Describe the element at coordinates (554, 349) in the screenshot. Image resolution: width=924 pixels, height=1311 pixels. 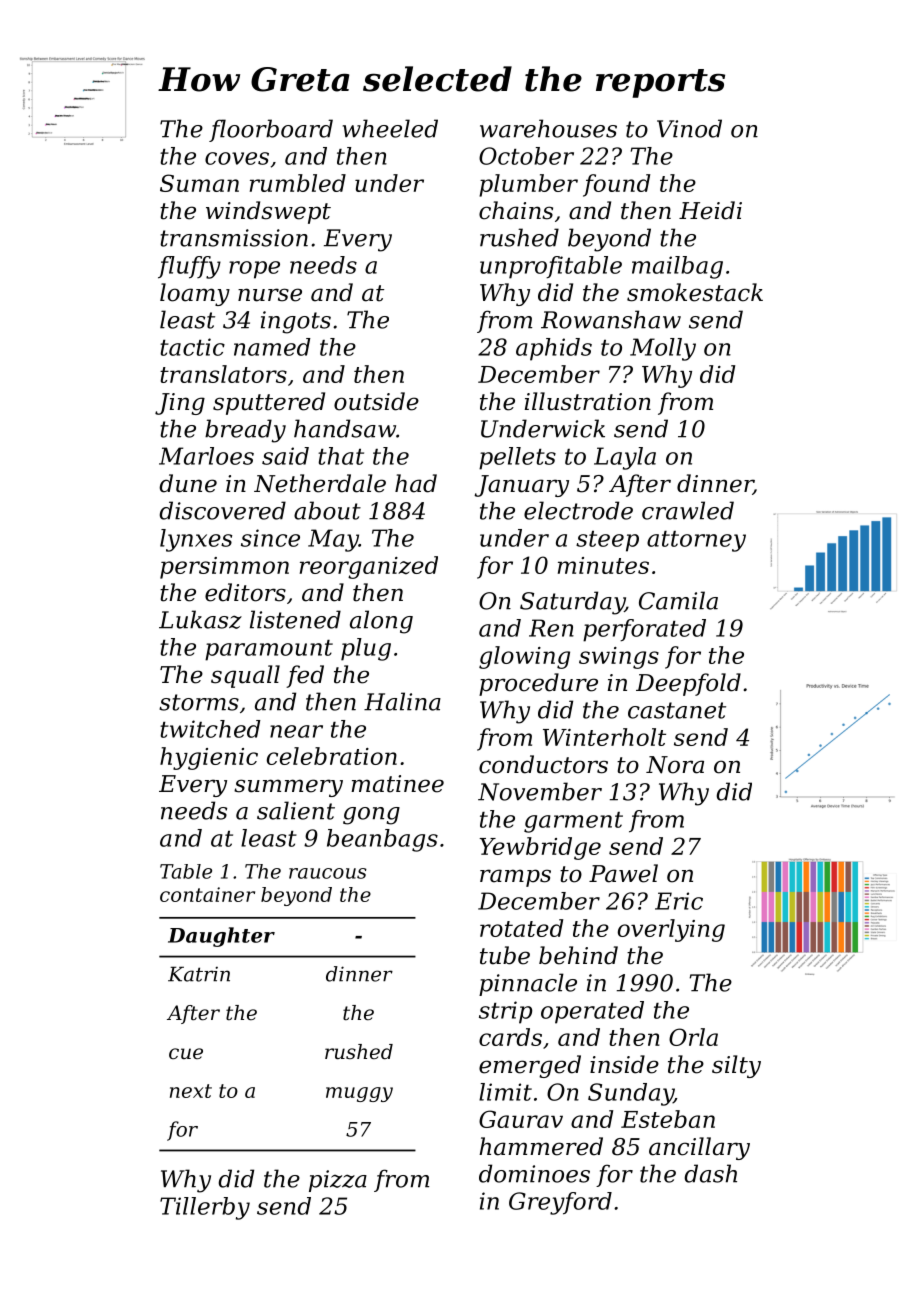
I see `aphids` at that location.
